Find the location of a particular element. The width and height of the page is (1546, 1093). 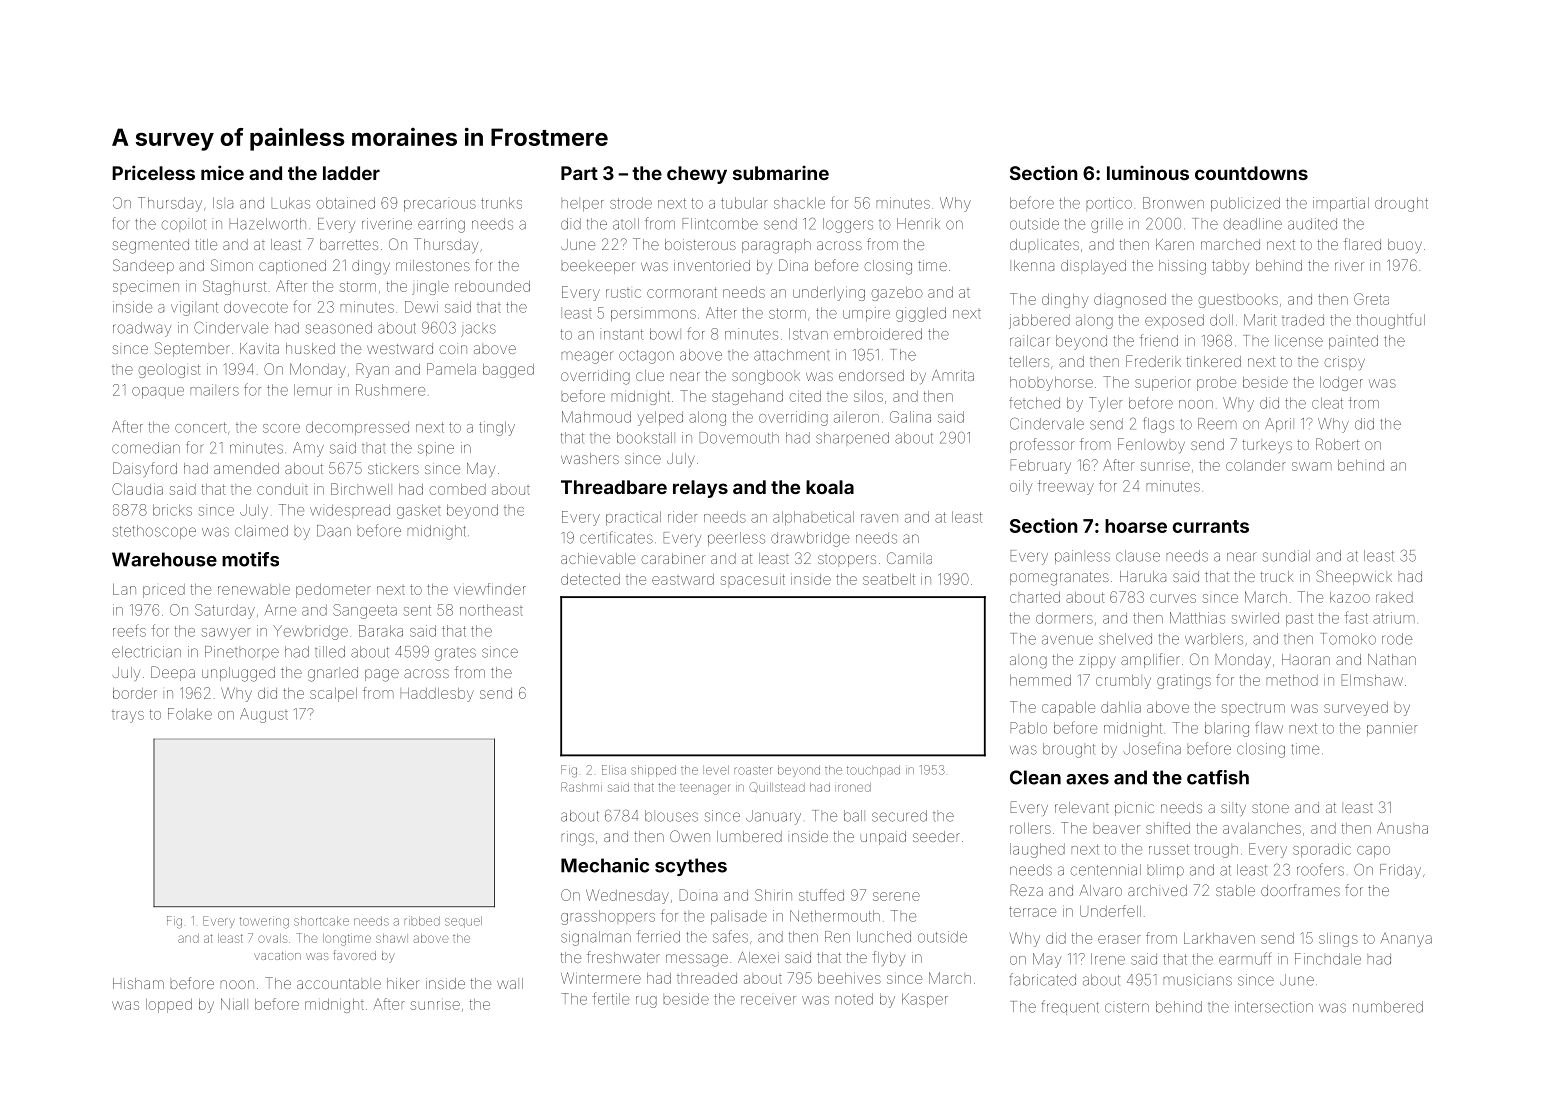

avenue is located at coordinates (1067, 640).
